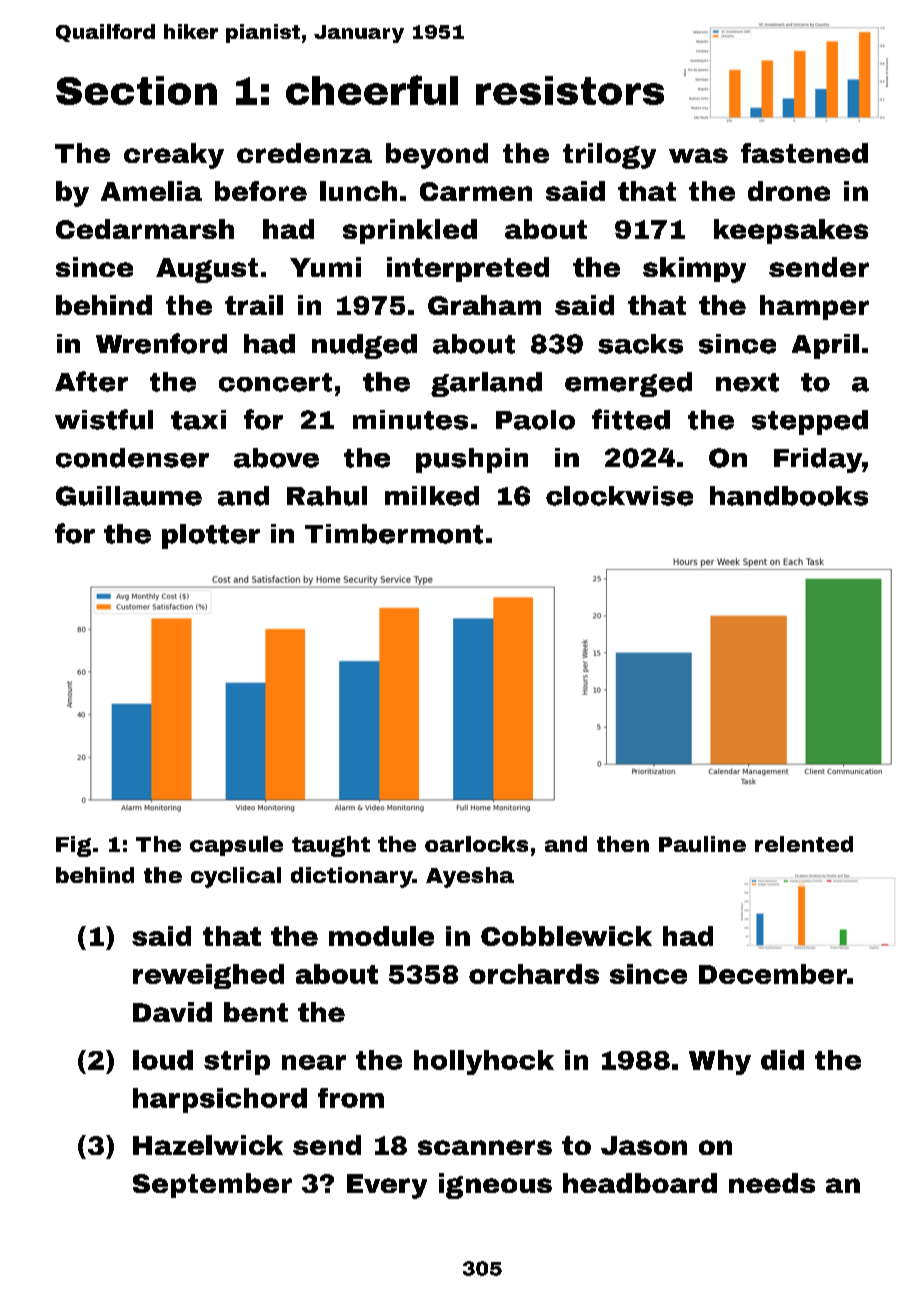  Describe the element at coordinates (570, 90) in the screenshot. I see `resistors` at that location.
